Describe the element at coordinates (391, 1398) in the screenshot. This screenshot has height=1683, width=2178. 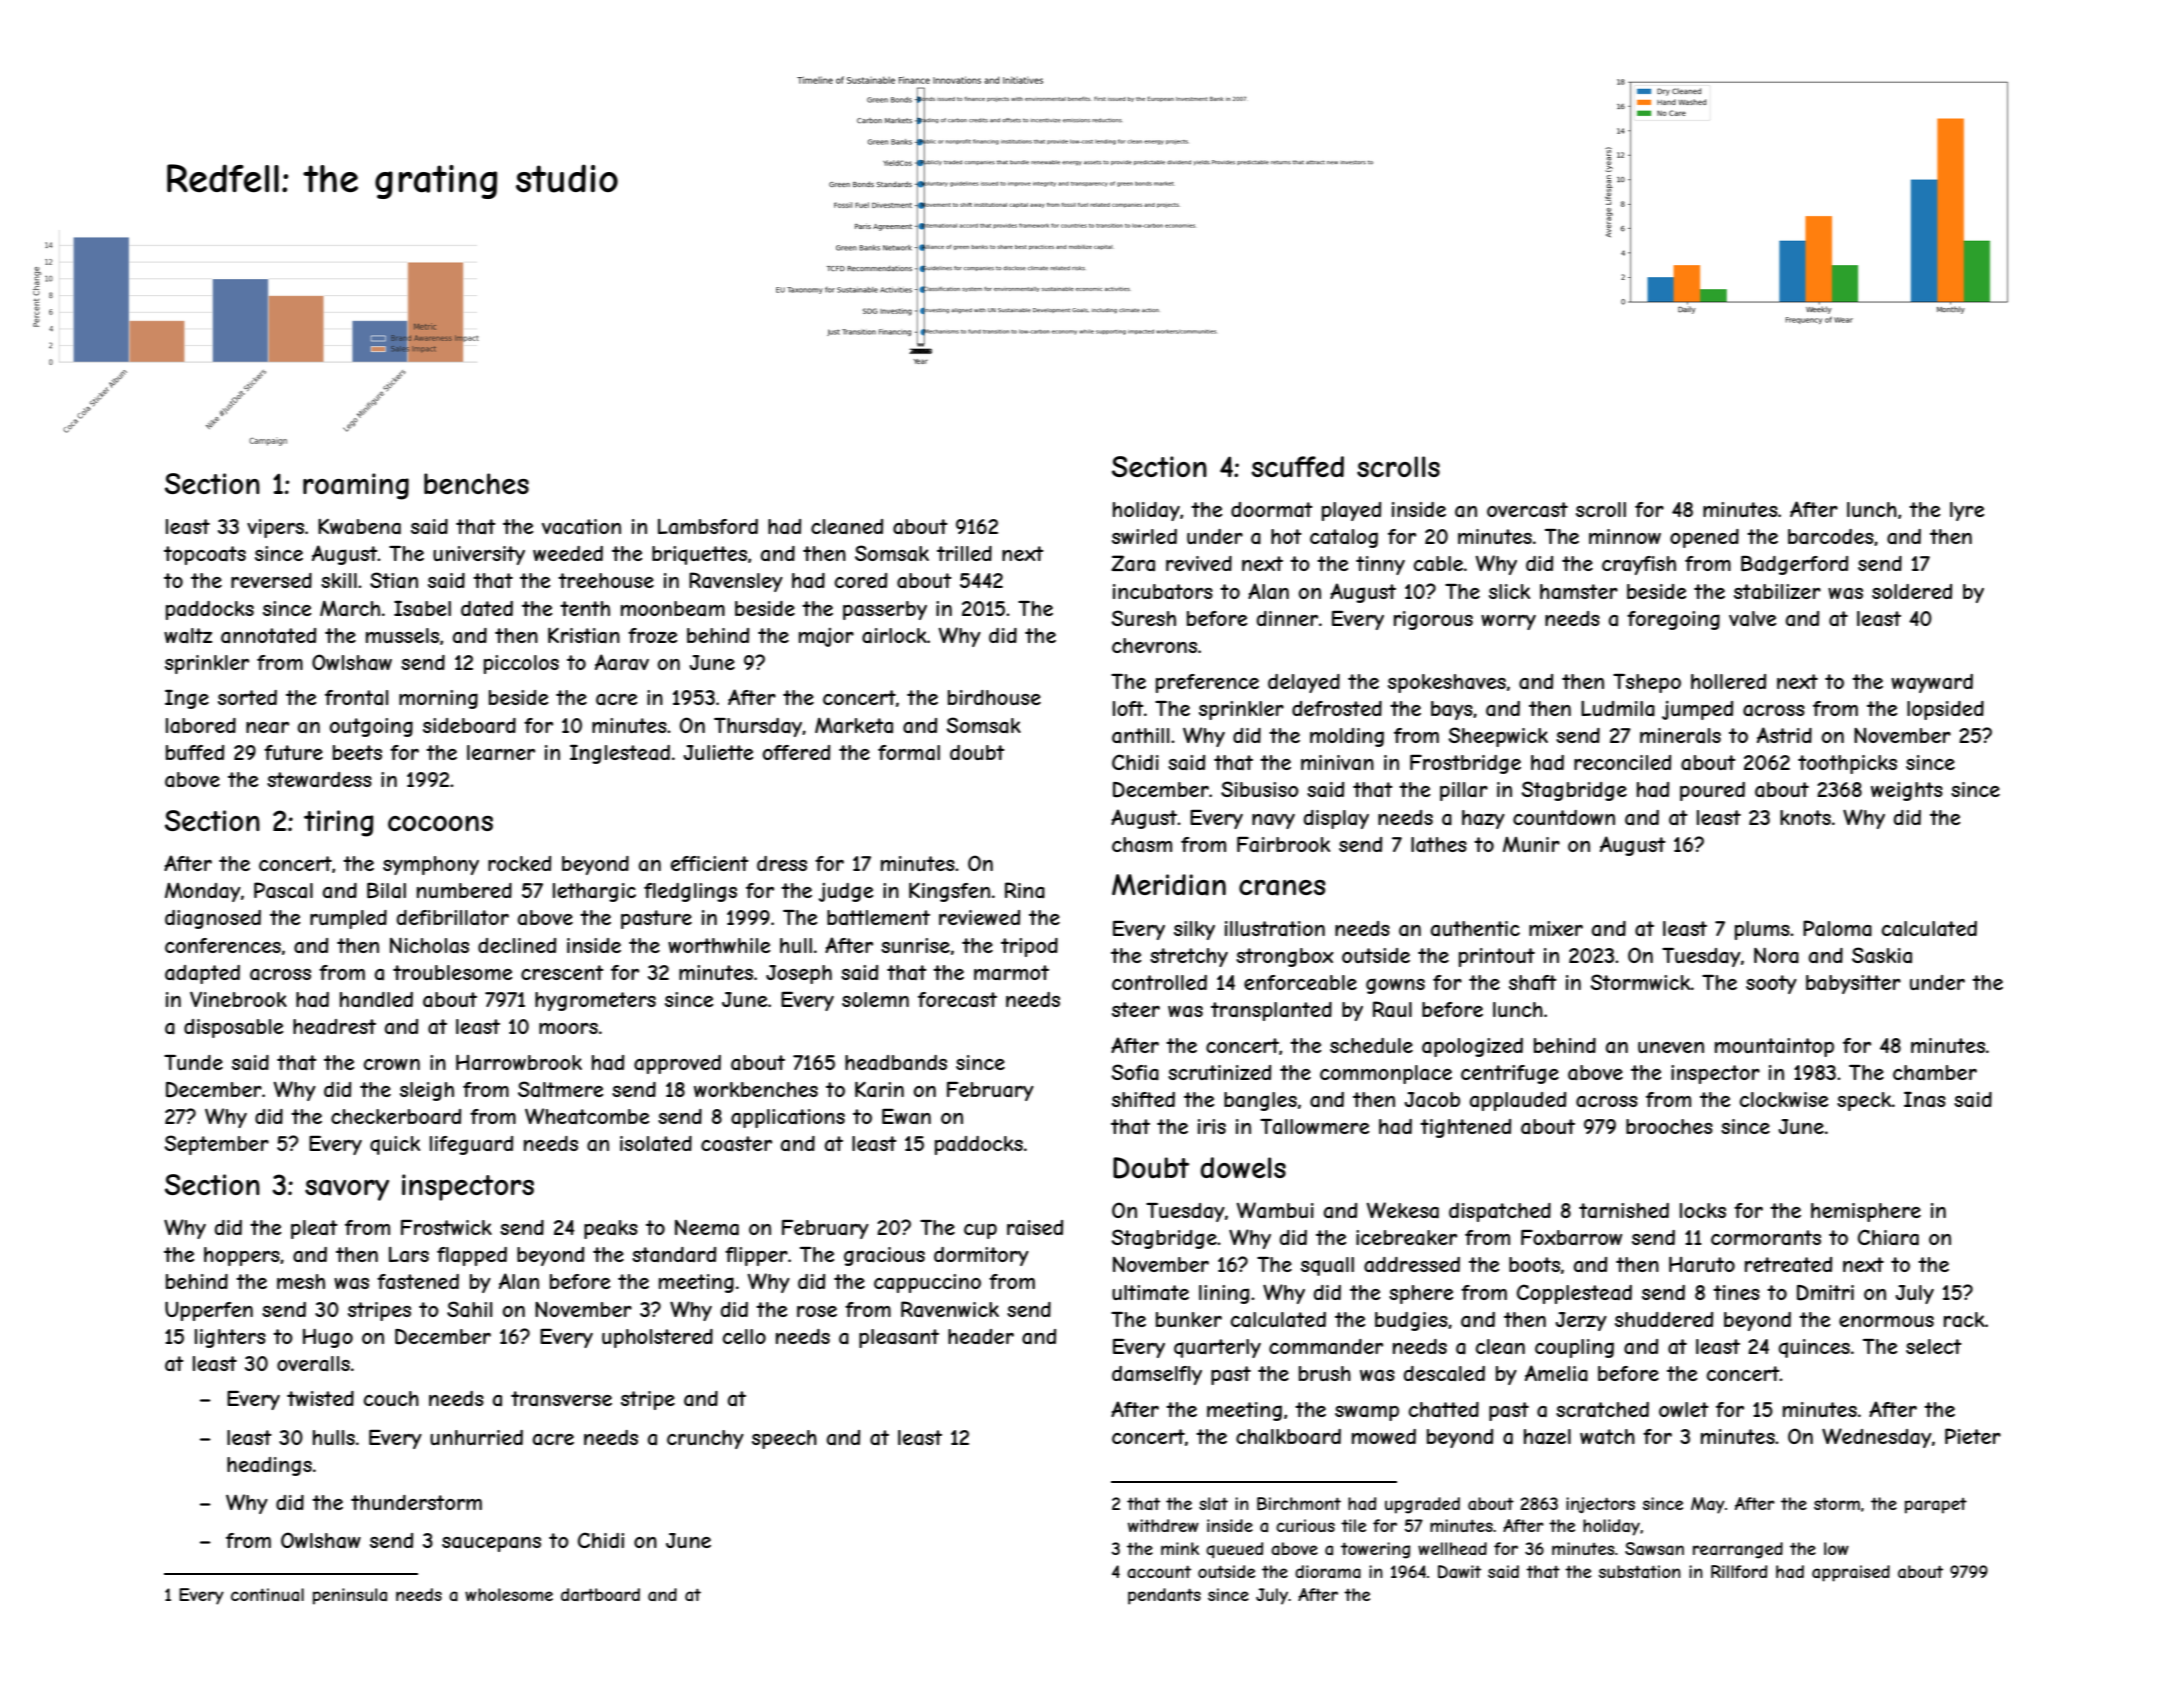
I see `couch` at that location.
